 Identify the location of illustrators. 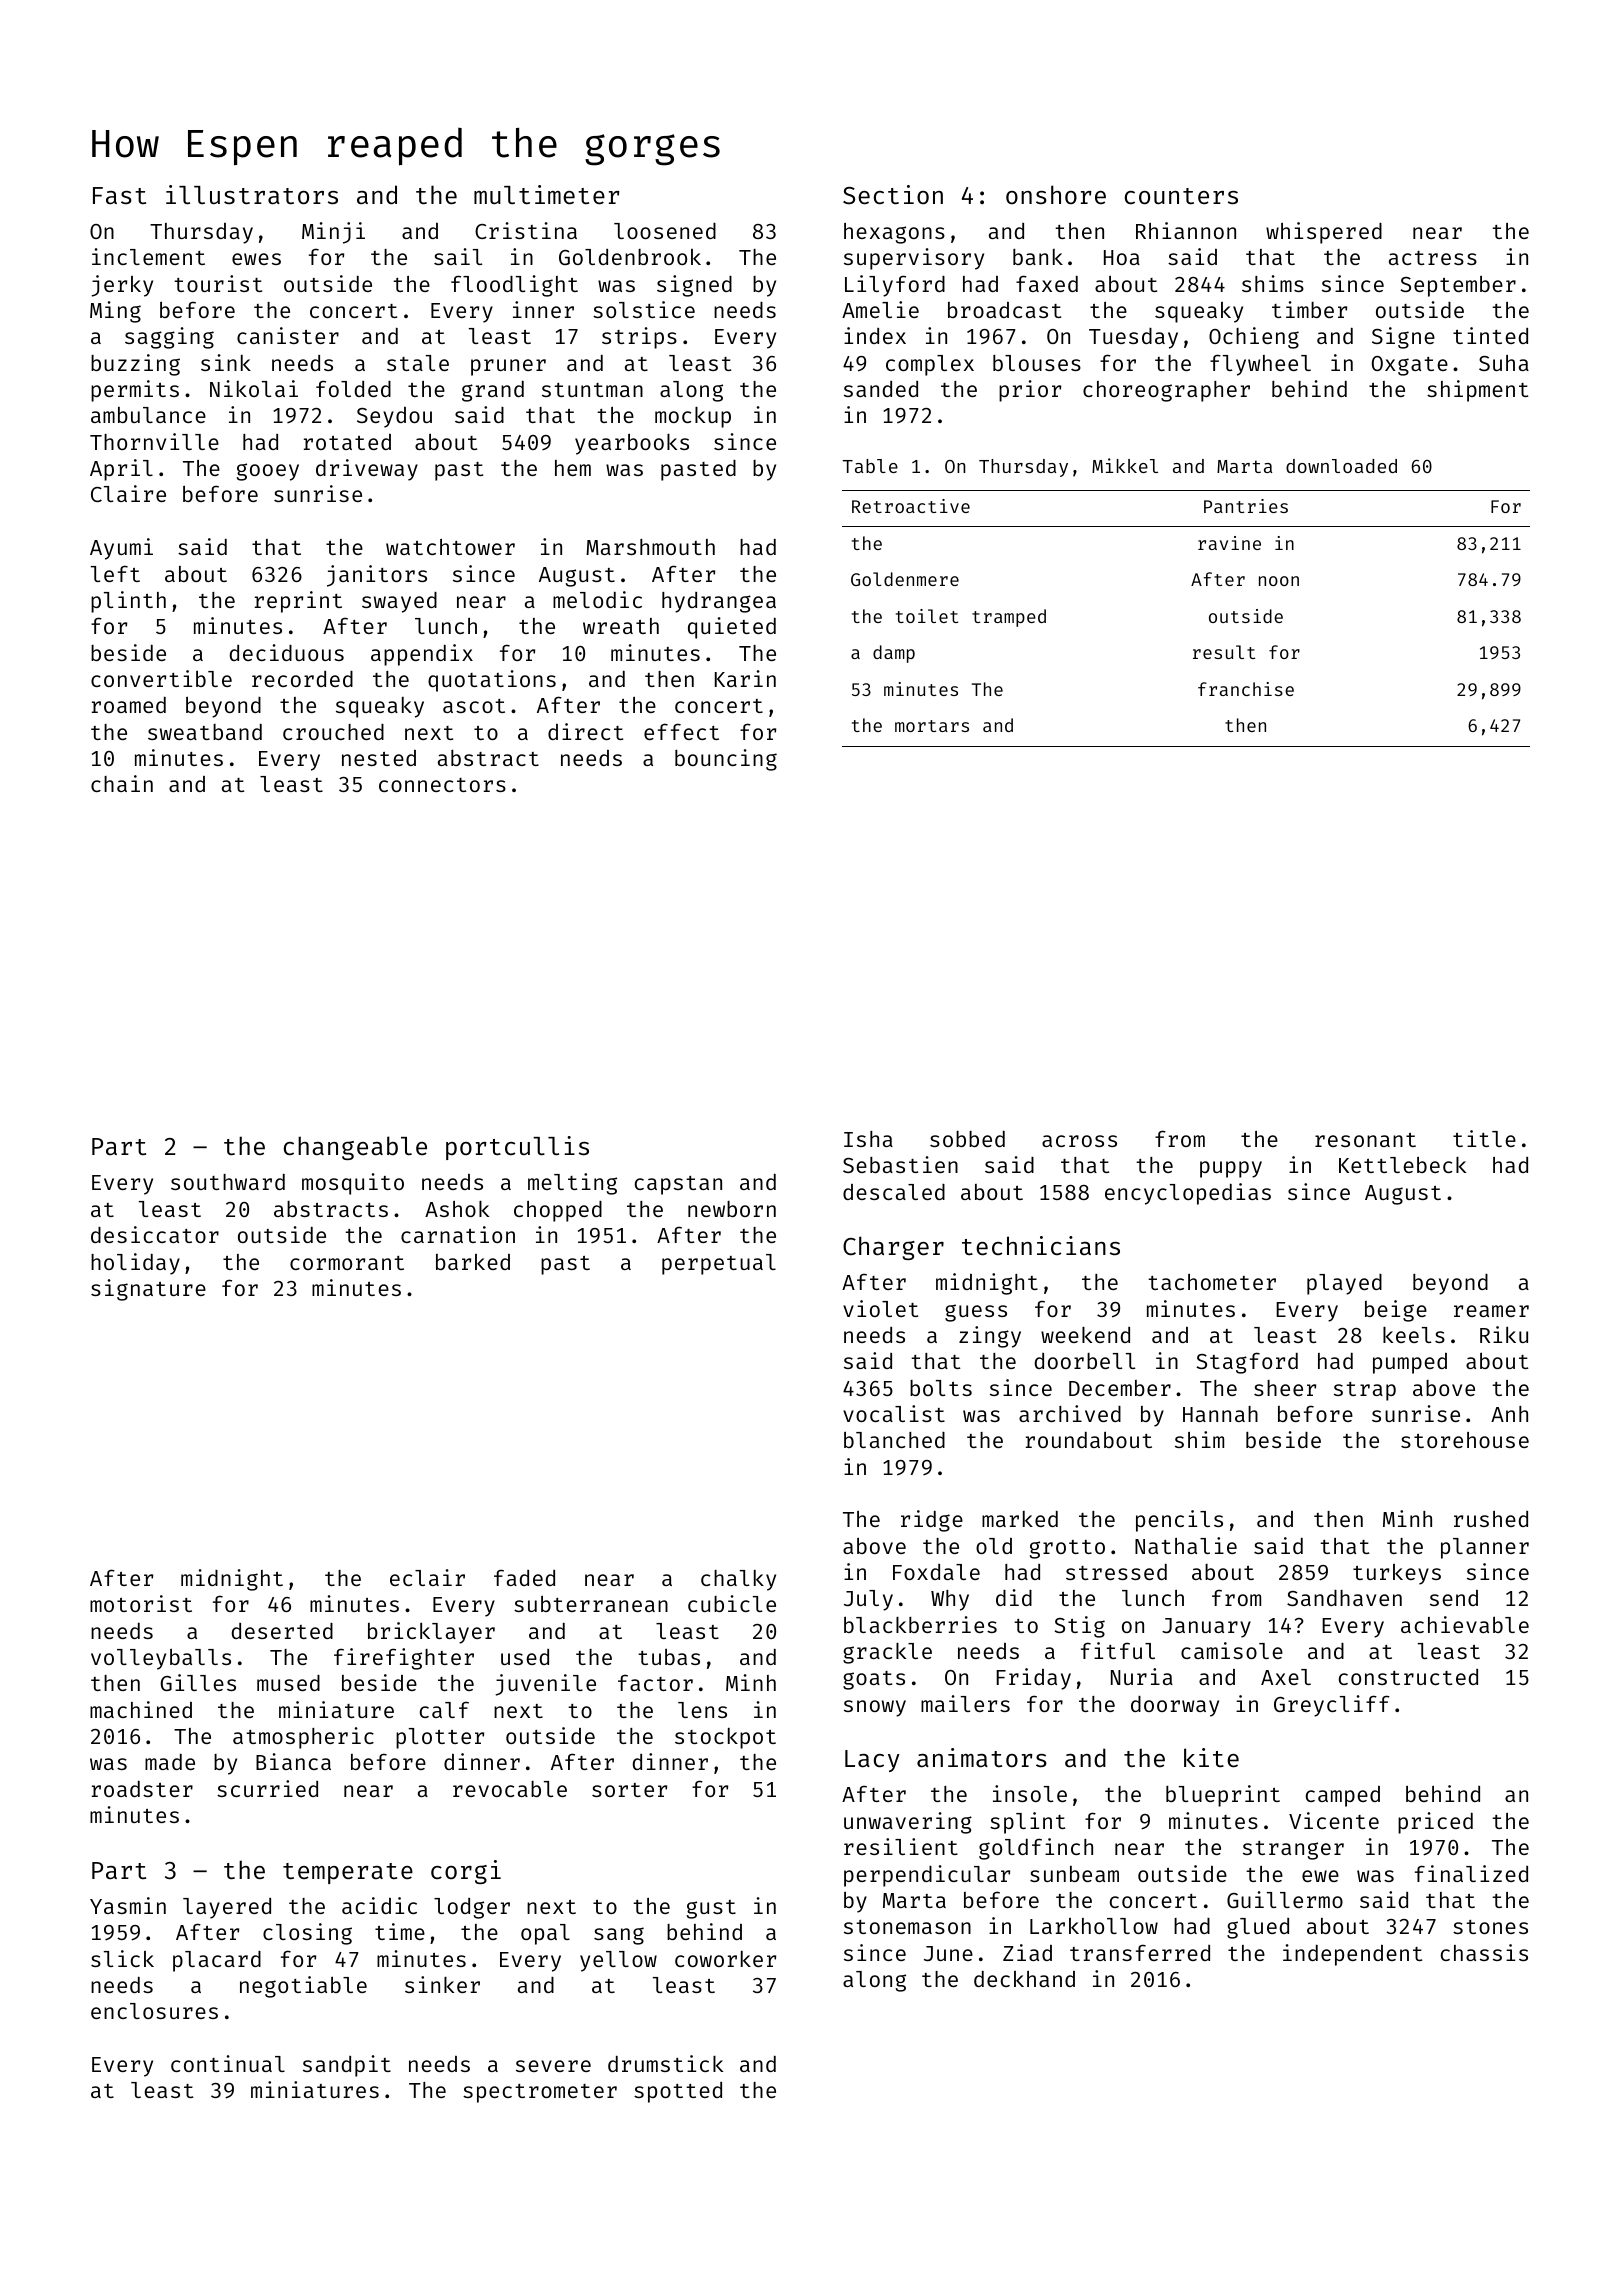
(252, 195).
